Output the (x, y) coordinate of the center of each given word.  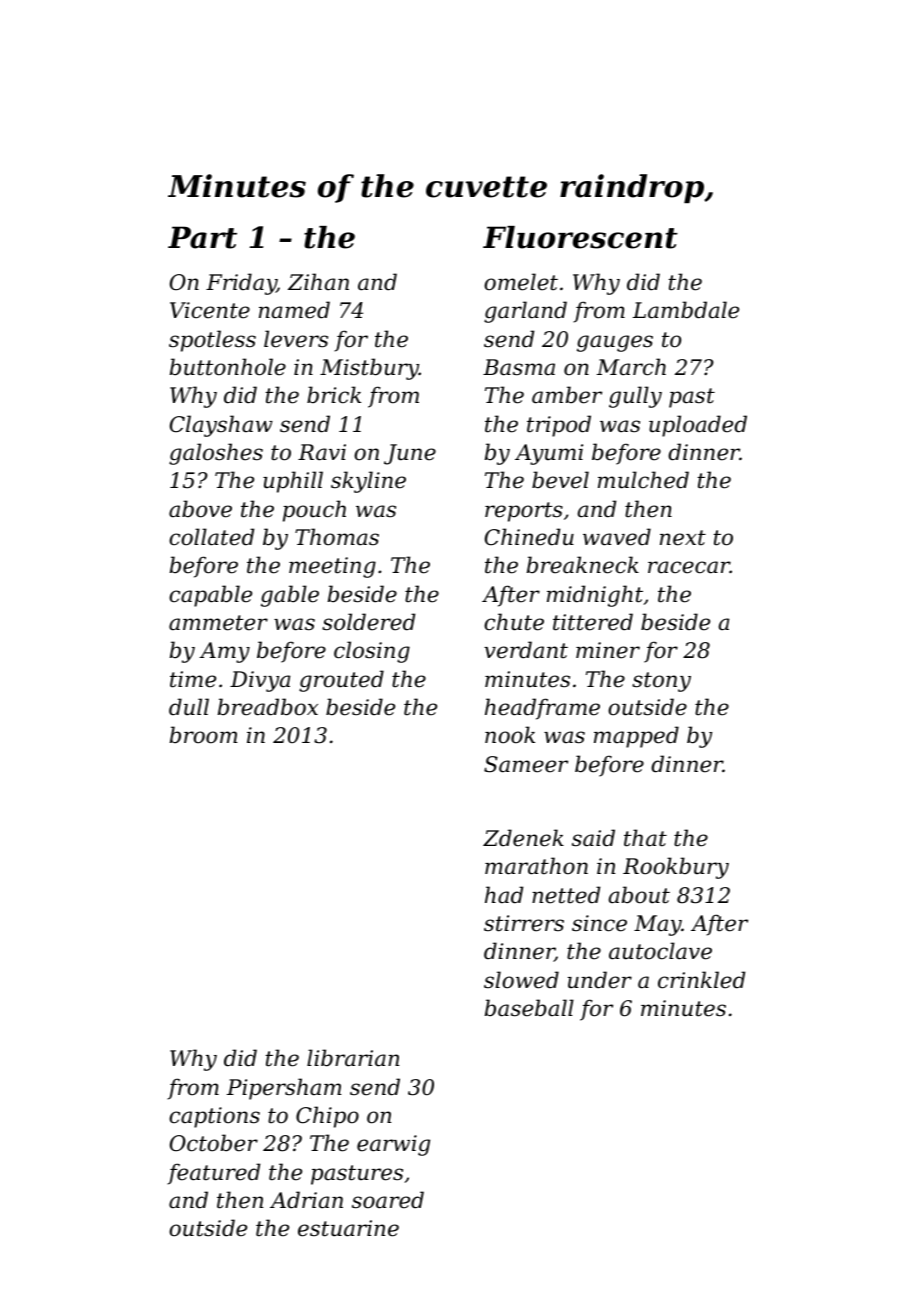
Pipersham (284, 1089)
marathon (536, 866)
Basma (519, 367)
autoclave (660, 951)
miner (608, 650)
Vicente (210, 310)
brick (334, 395)
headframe (542, 709)
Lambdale (686, 310)
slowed (521, 980)
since (599, 923)
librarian (353, 1058)
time (193, 679)
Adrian (306, 1200)
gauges (615, 343)
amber (567, 395)
